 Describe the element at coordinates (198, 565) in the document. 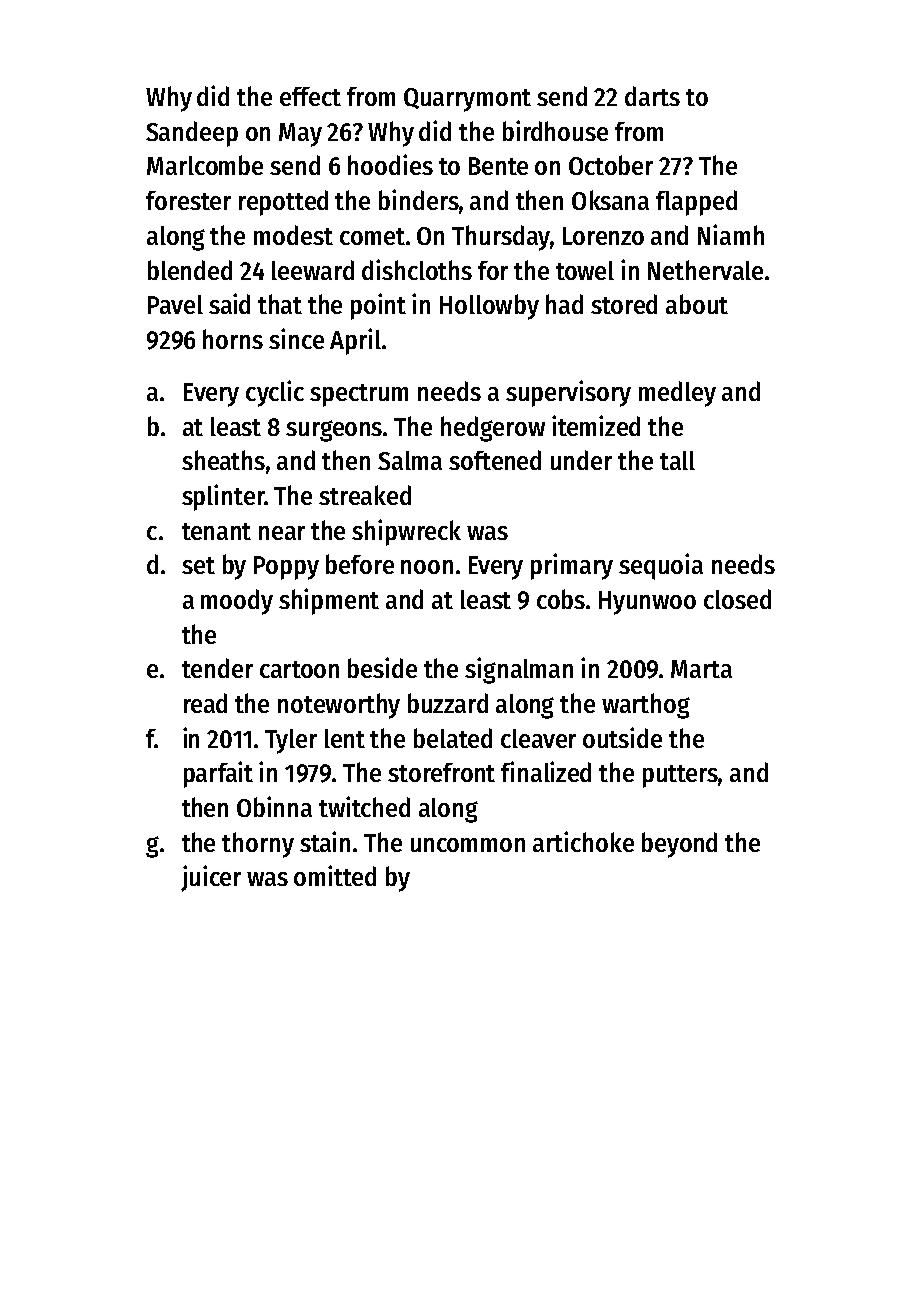

I see `set` at that location.
